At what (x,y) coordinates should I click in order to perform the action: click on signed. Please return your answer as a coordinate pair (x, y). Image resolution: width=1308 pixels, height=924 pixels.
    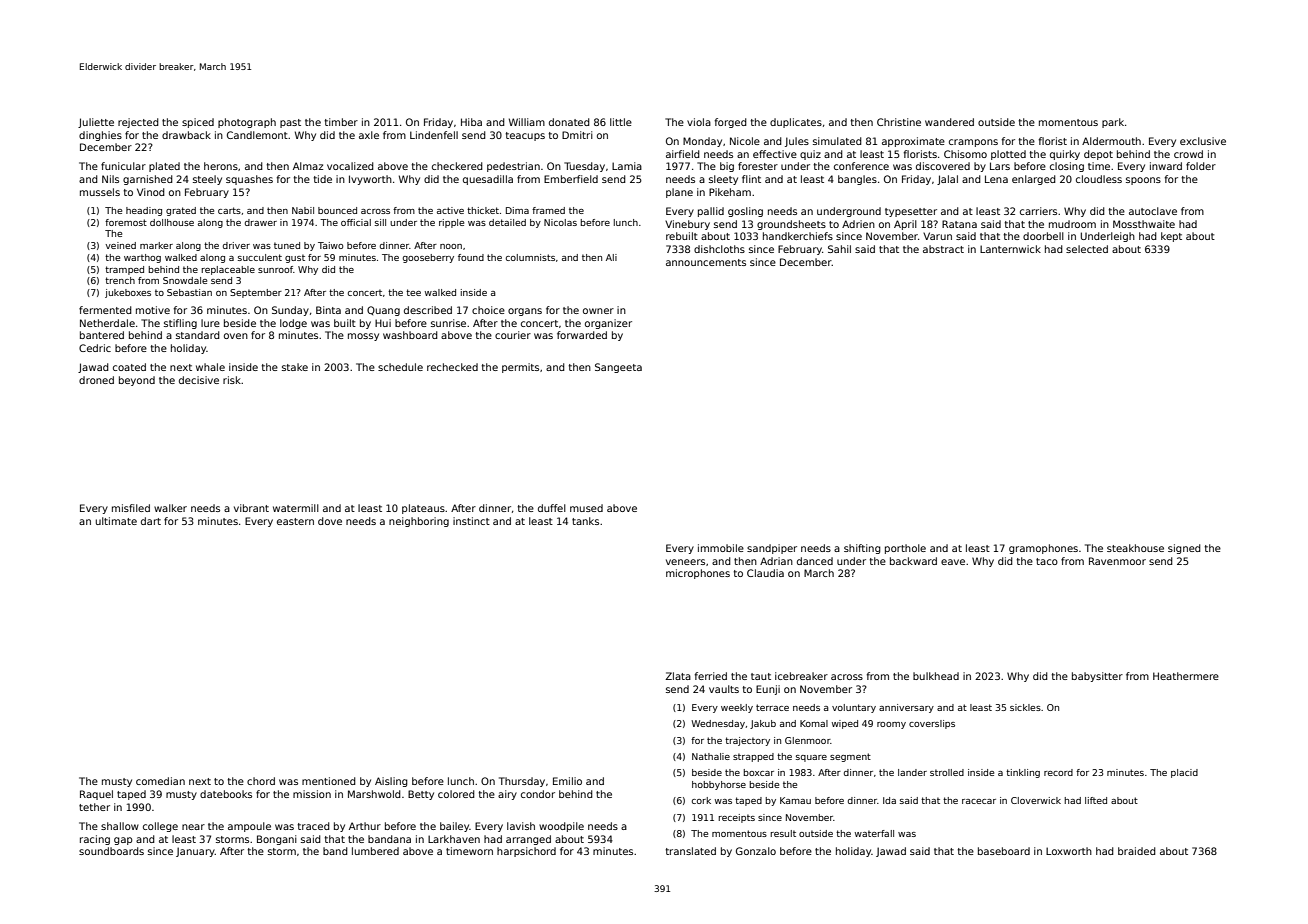
    Looking at the image, I should click on (1184, 549).
